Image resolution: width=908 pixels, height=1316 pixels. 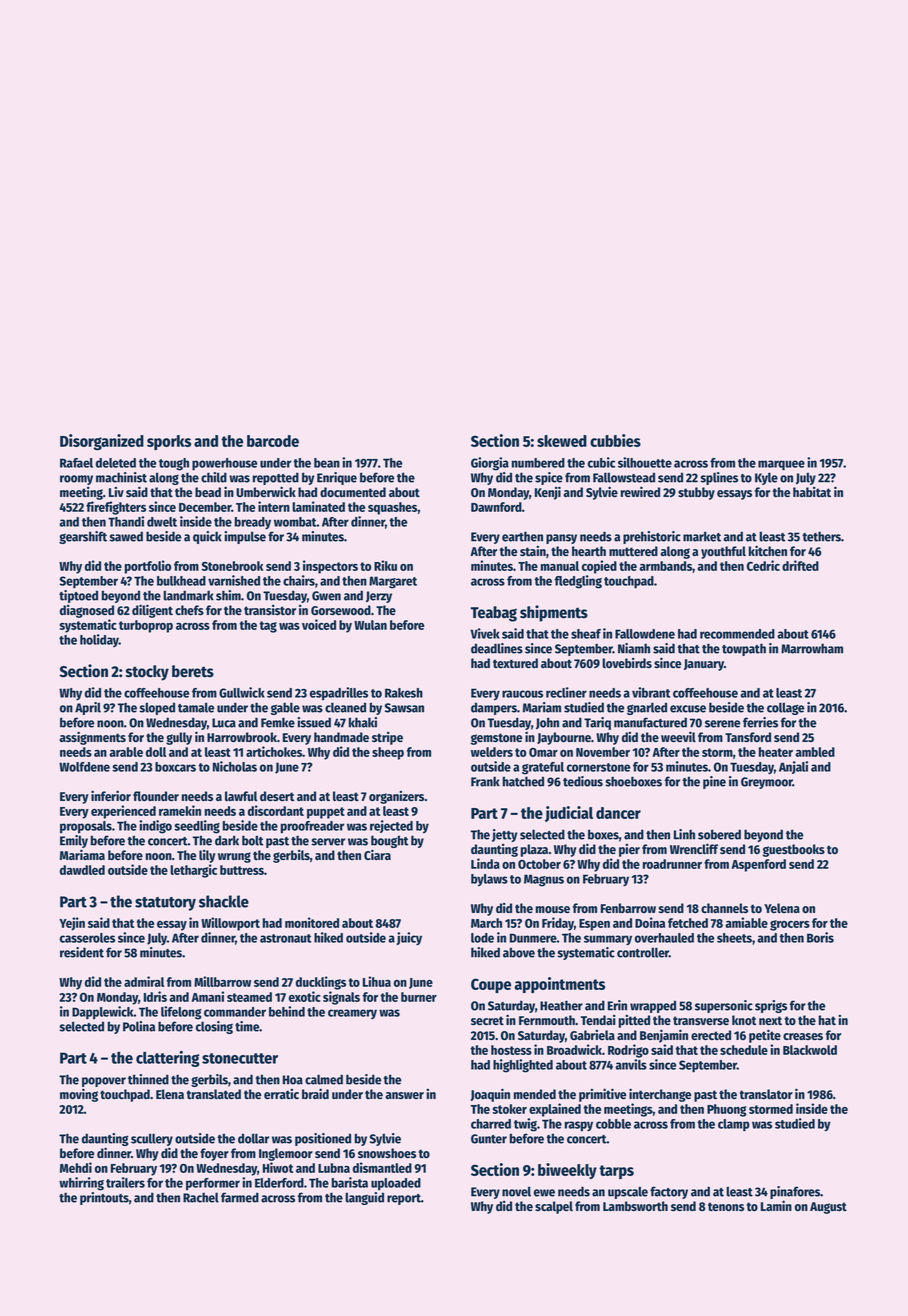 What do you see at coordinates (785, 708) in the image?
I see `collage` at bounding box center [785, 708].
